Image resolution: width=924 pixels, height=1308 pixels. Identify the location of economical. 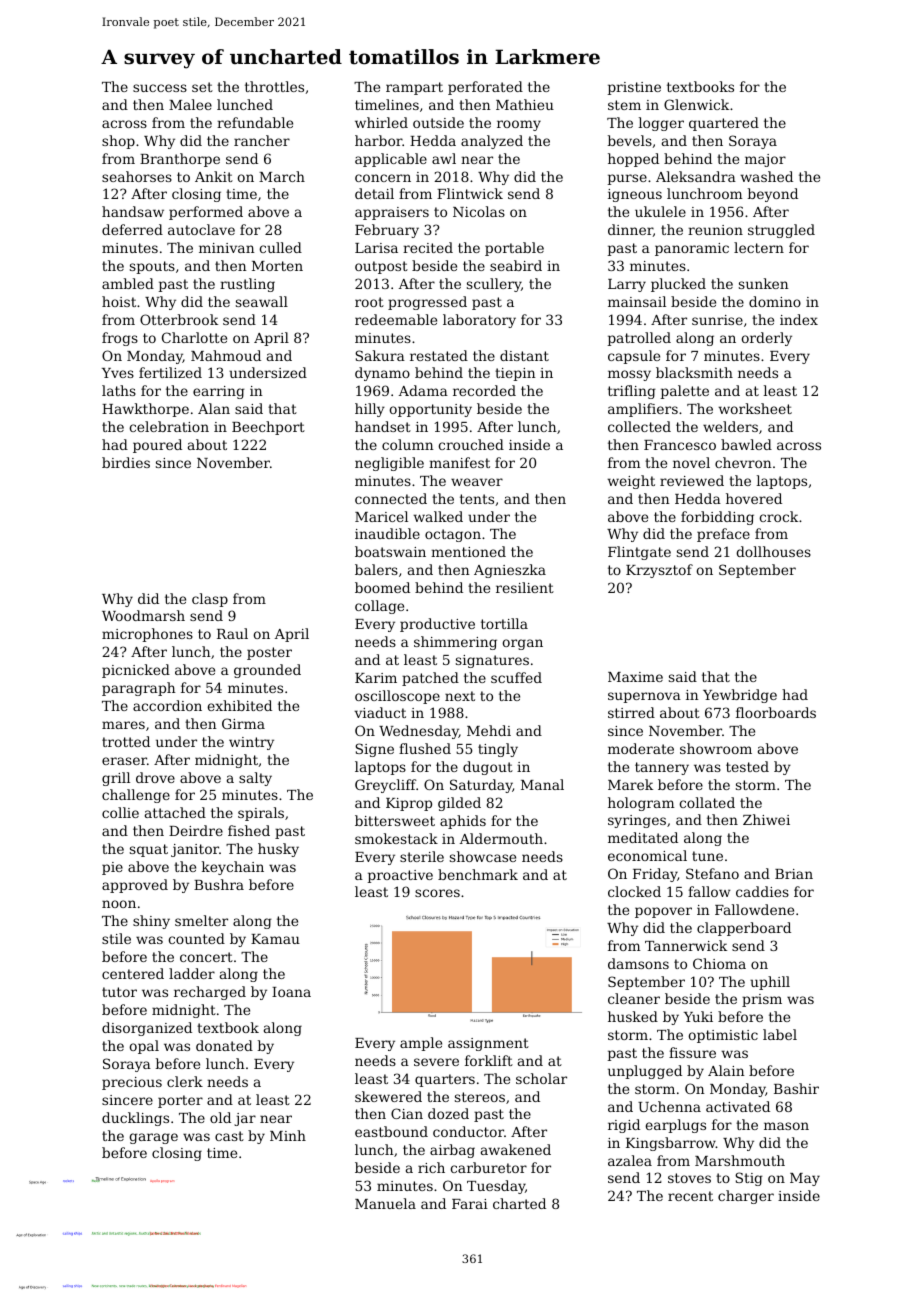
(647, 855).
